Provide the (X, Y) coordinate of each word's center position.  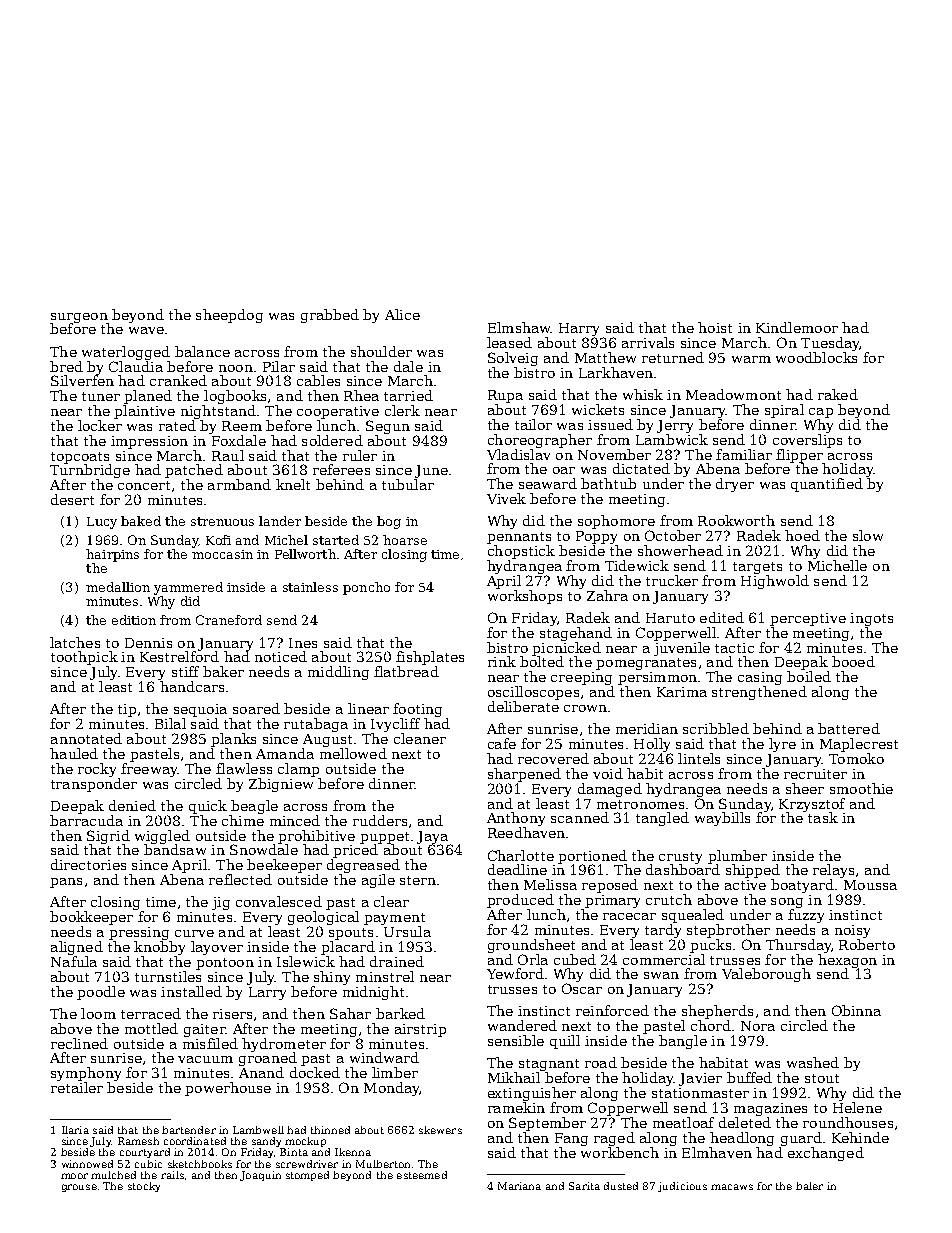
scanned (580, 817)
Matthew (605, 357)
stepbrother (728, 931)
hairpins (112, 555)
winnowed (87, 1164)
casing (760, 678)
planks (233, 740)
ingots (871, 619)
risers (232, 1014)
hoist (715, 327)
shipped (753, 871)
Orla (533, 959)
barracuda (86, 820)
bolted (542, 661)
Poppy (596, 537)
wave (146, 330)
